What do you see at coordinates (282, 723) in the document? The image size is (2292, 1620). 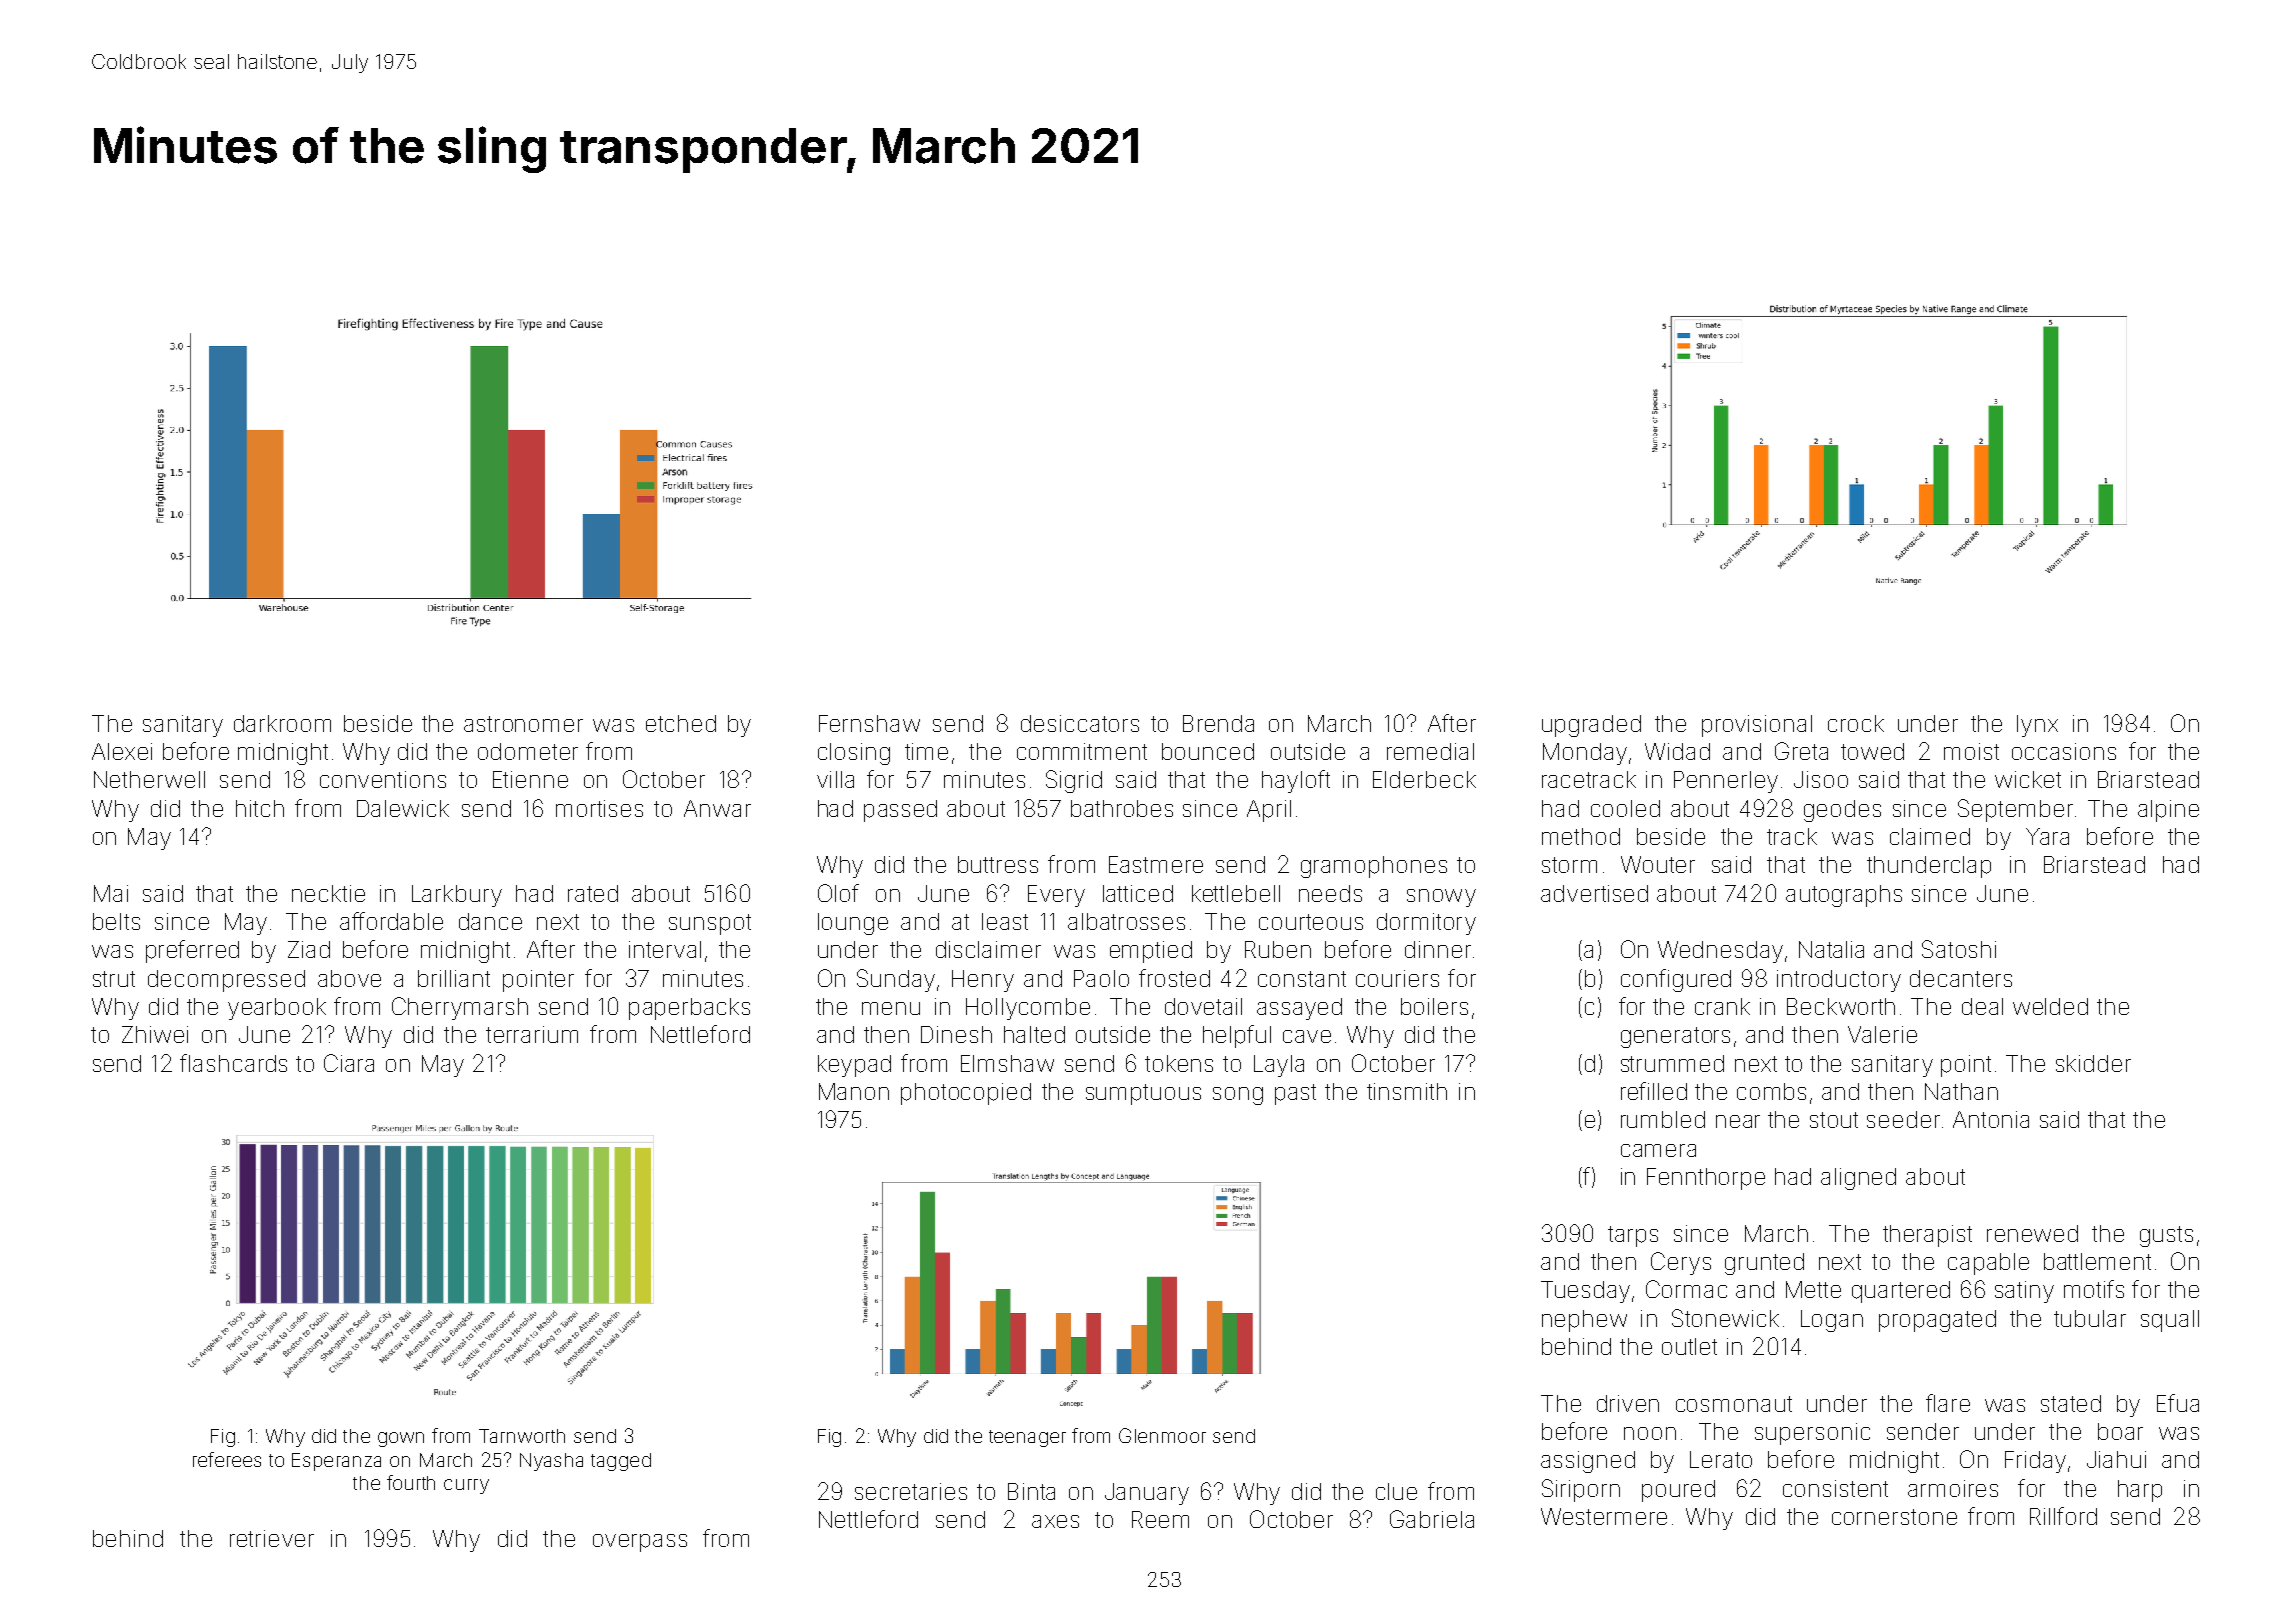 I see `darkroom` at bounding box center [282, 723].
